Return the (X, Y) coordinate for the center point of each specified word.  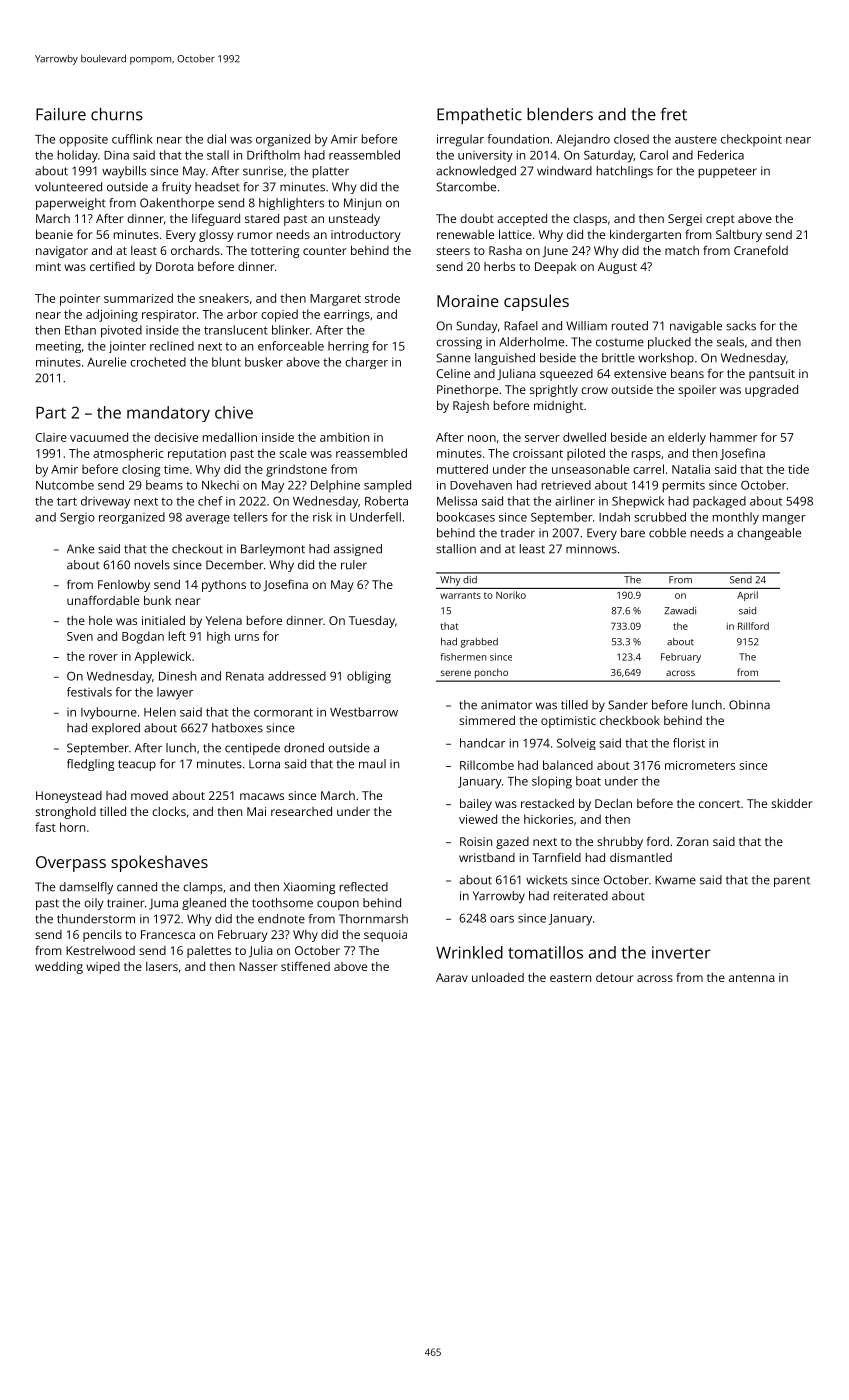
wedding (59, 968)
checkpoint (751, 140)
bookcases (466, 517)
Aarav (452, 977)
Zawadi (680, 611)
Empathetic (479, 116)
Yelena (224, 620)
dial (216, 139)
